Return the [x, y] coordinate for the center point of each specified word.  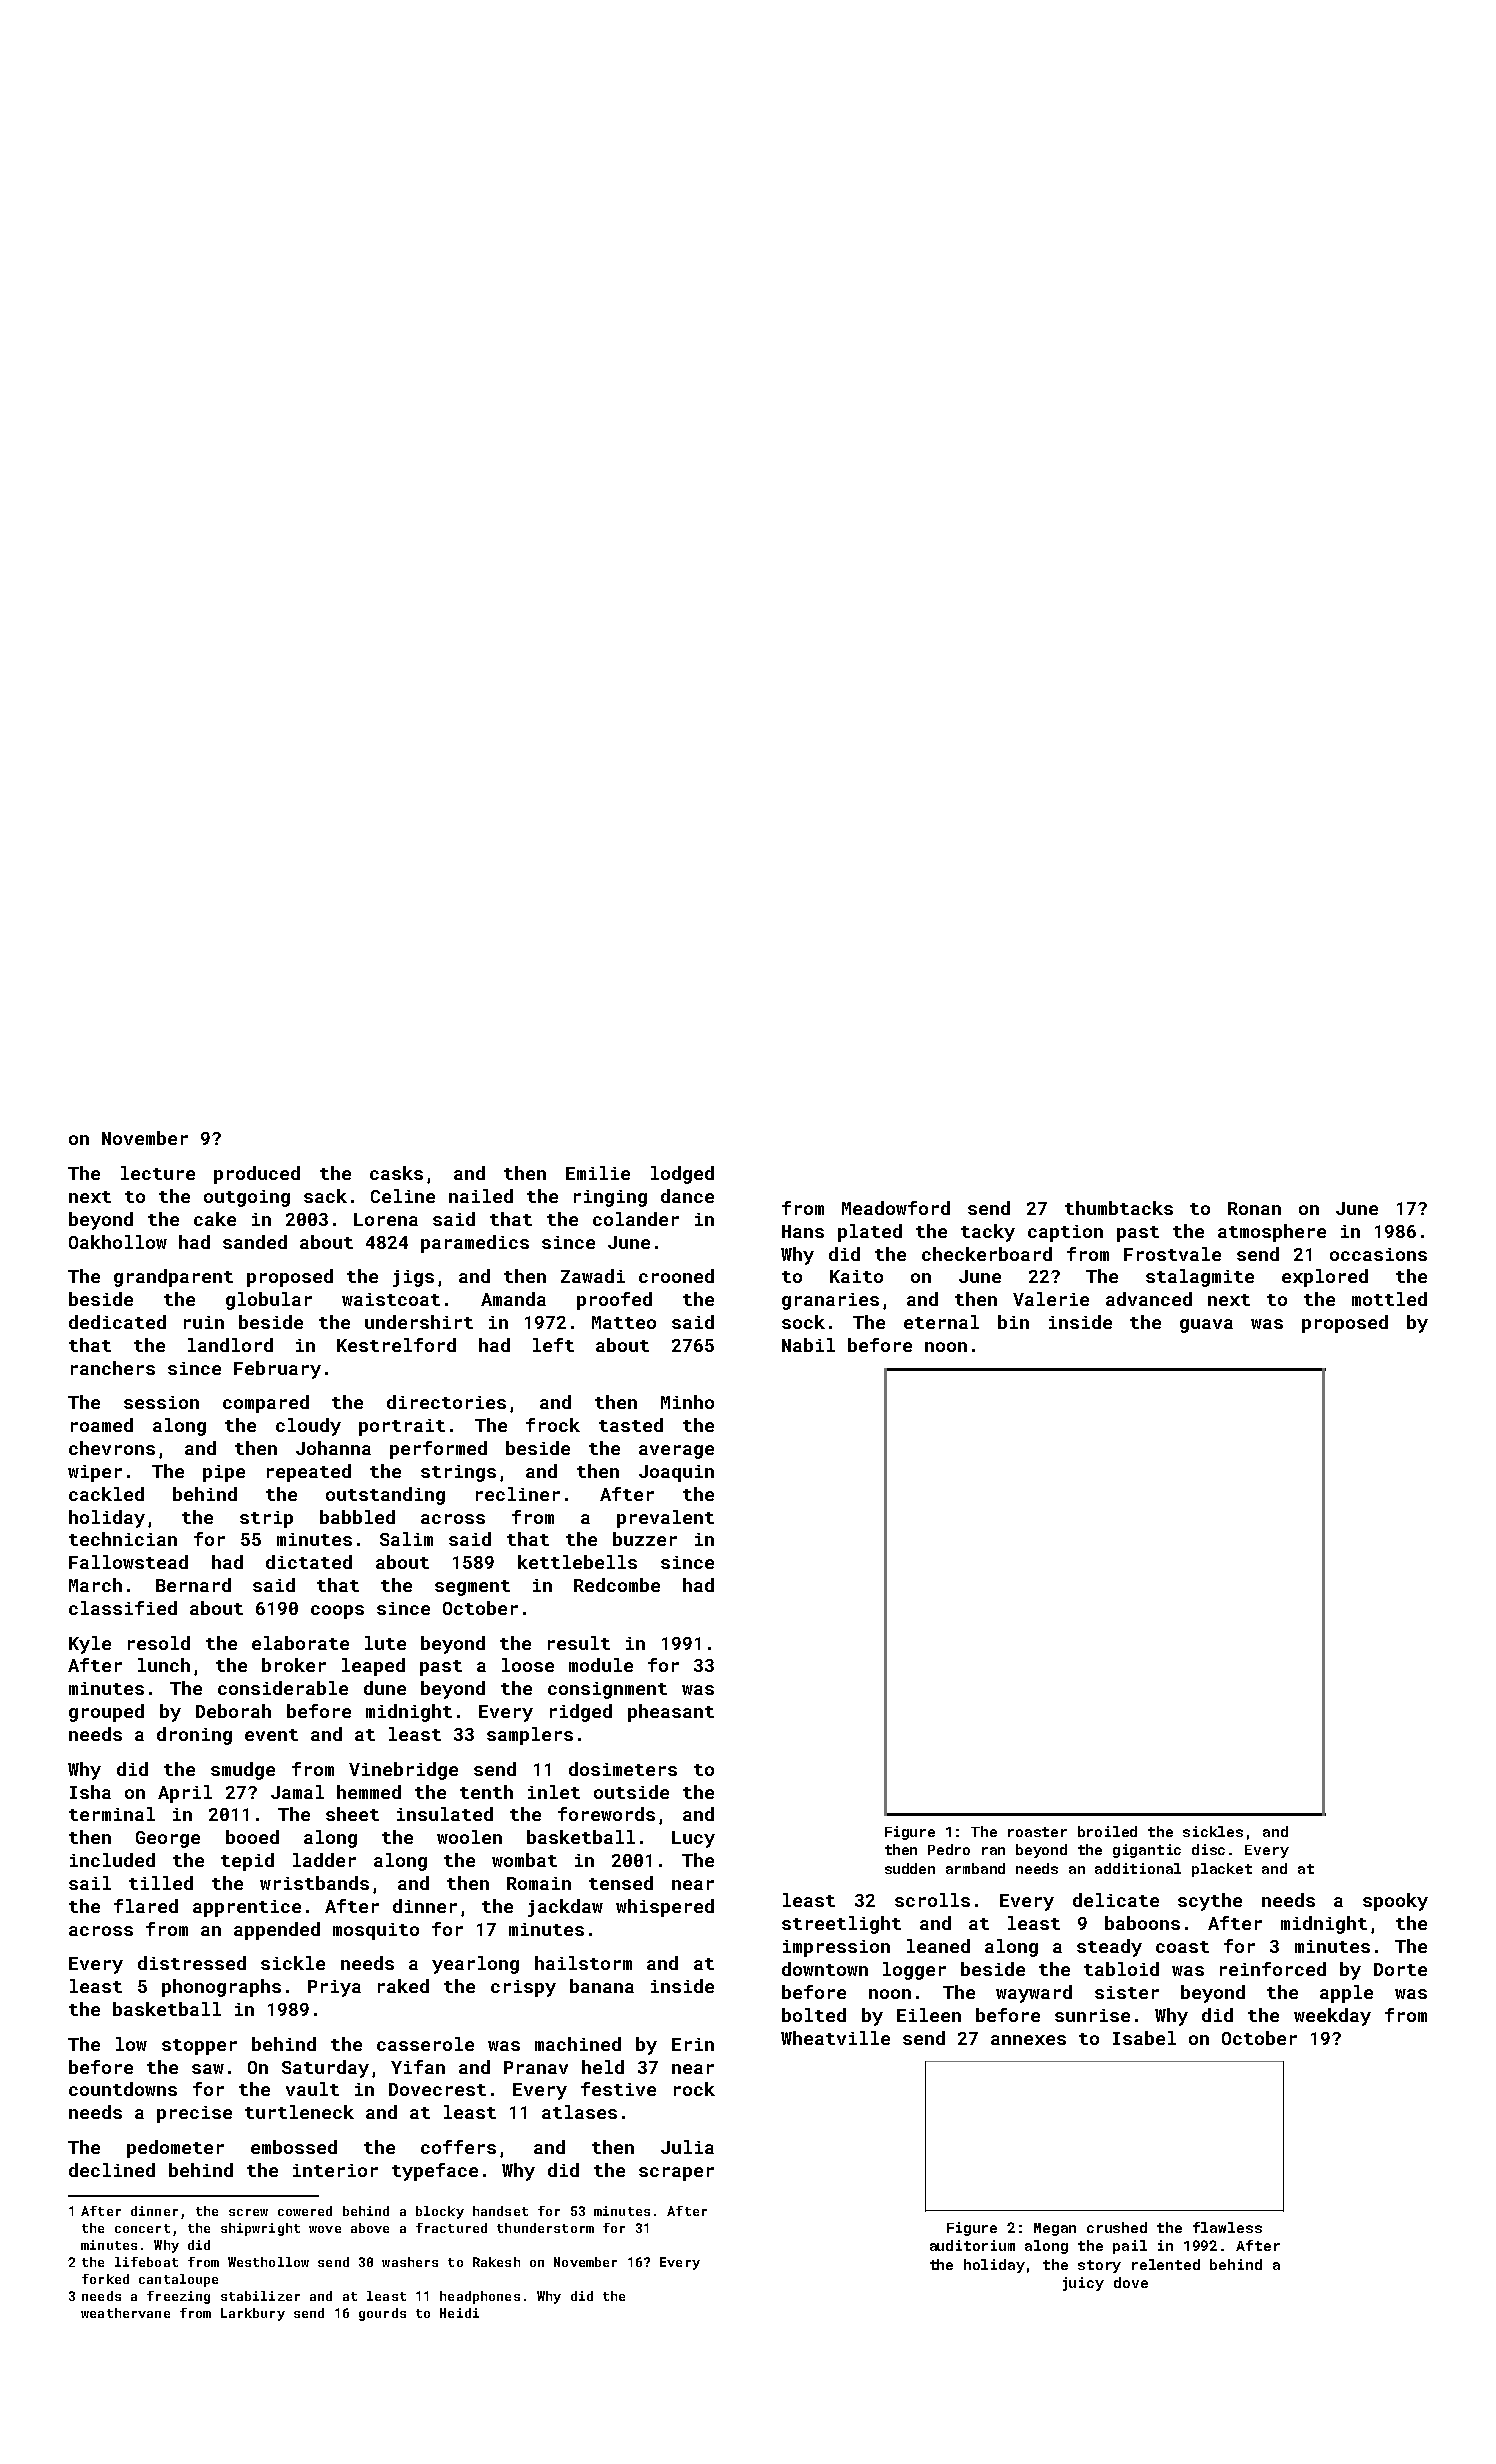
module [601, 1665]
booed [252, 1837]
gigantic [1147, 1851]
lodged [682, 1175]
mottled [1389, 1299]
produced [257, 1175]
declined [112, 2170]
